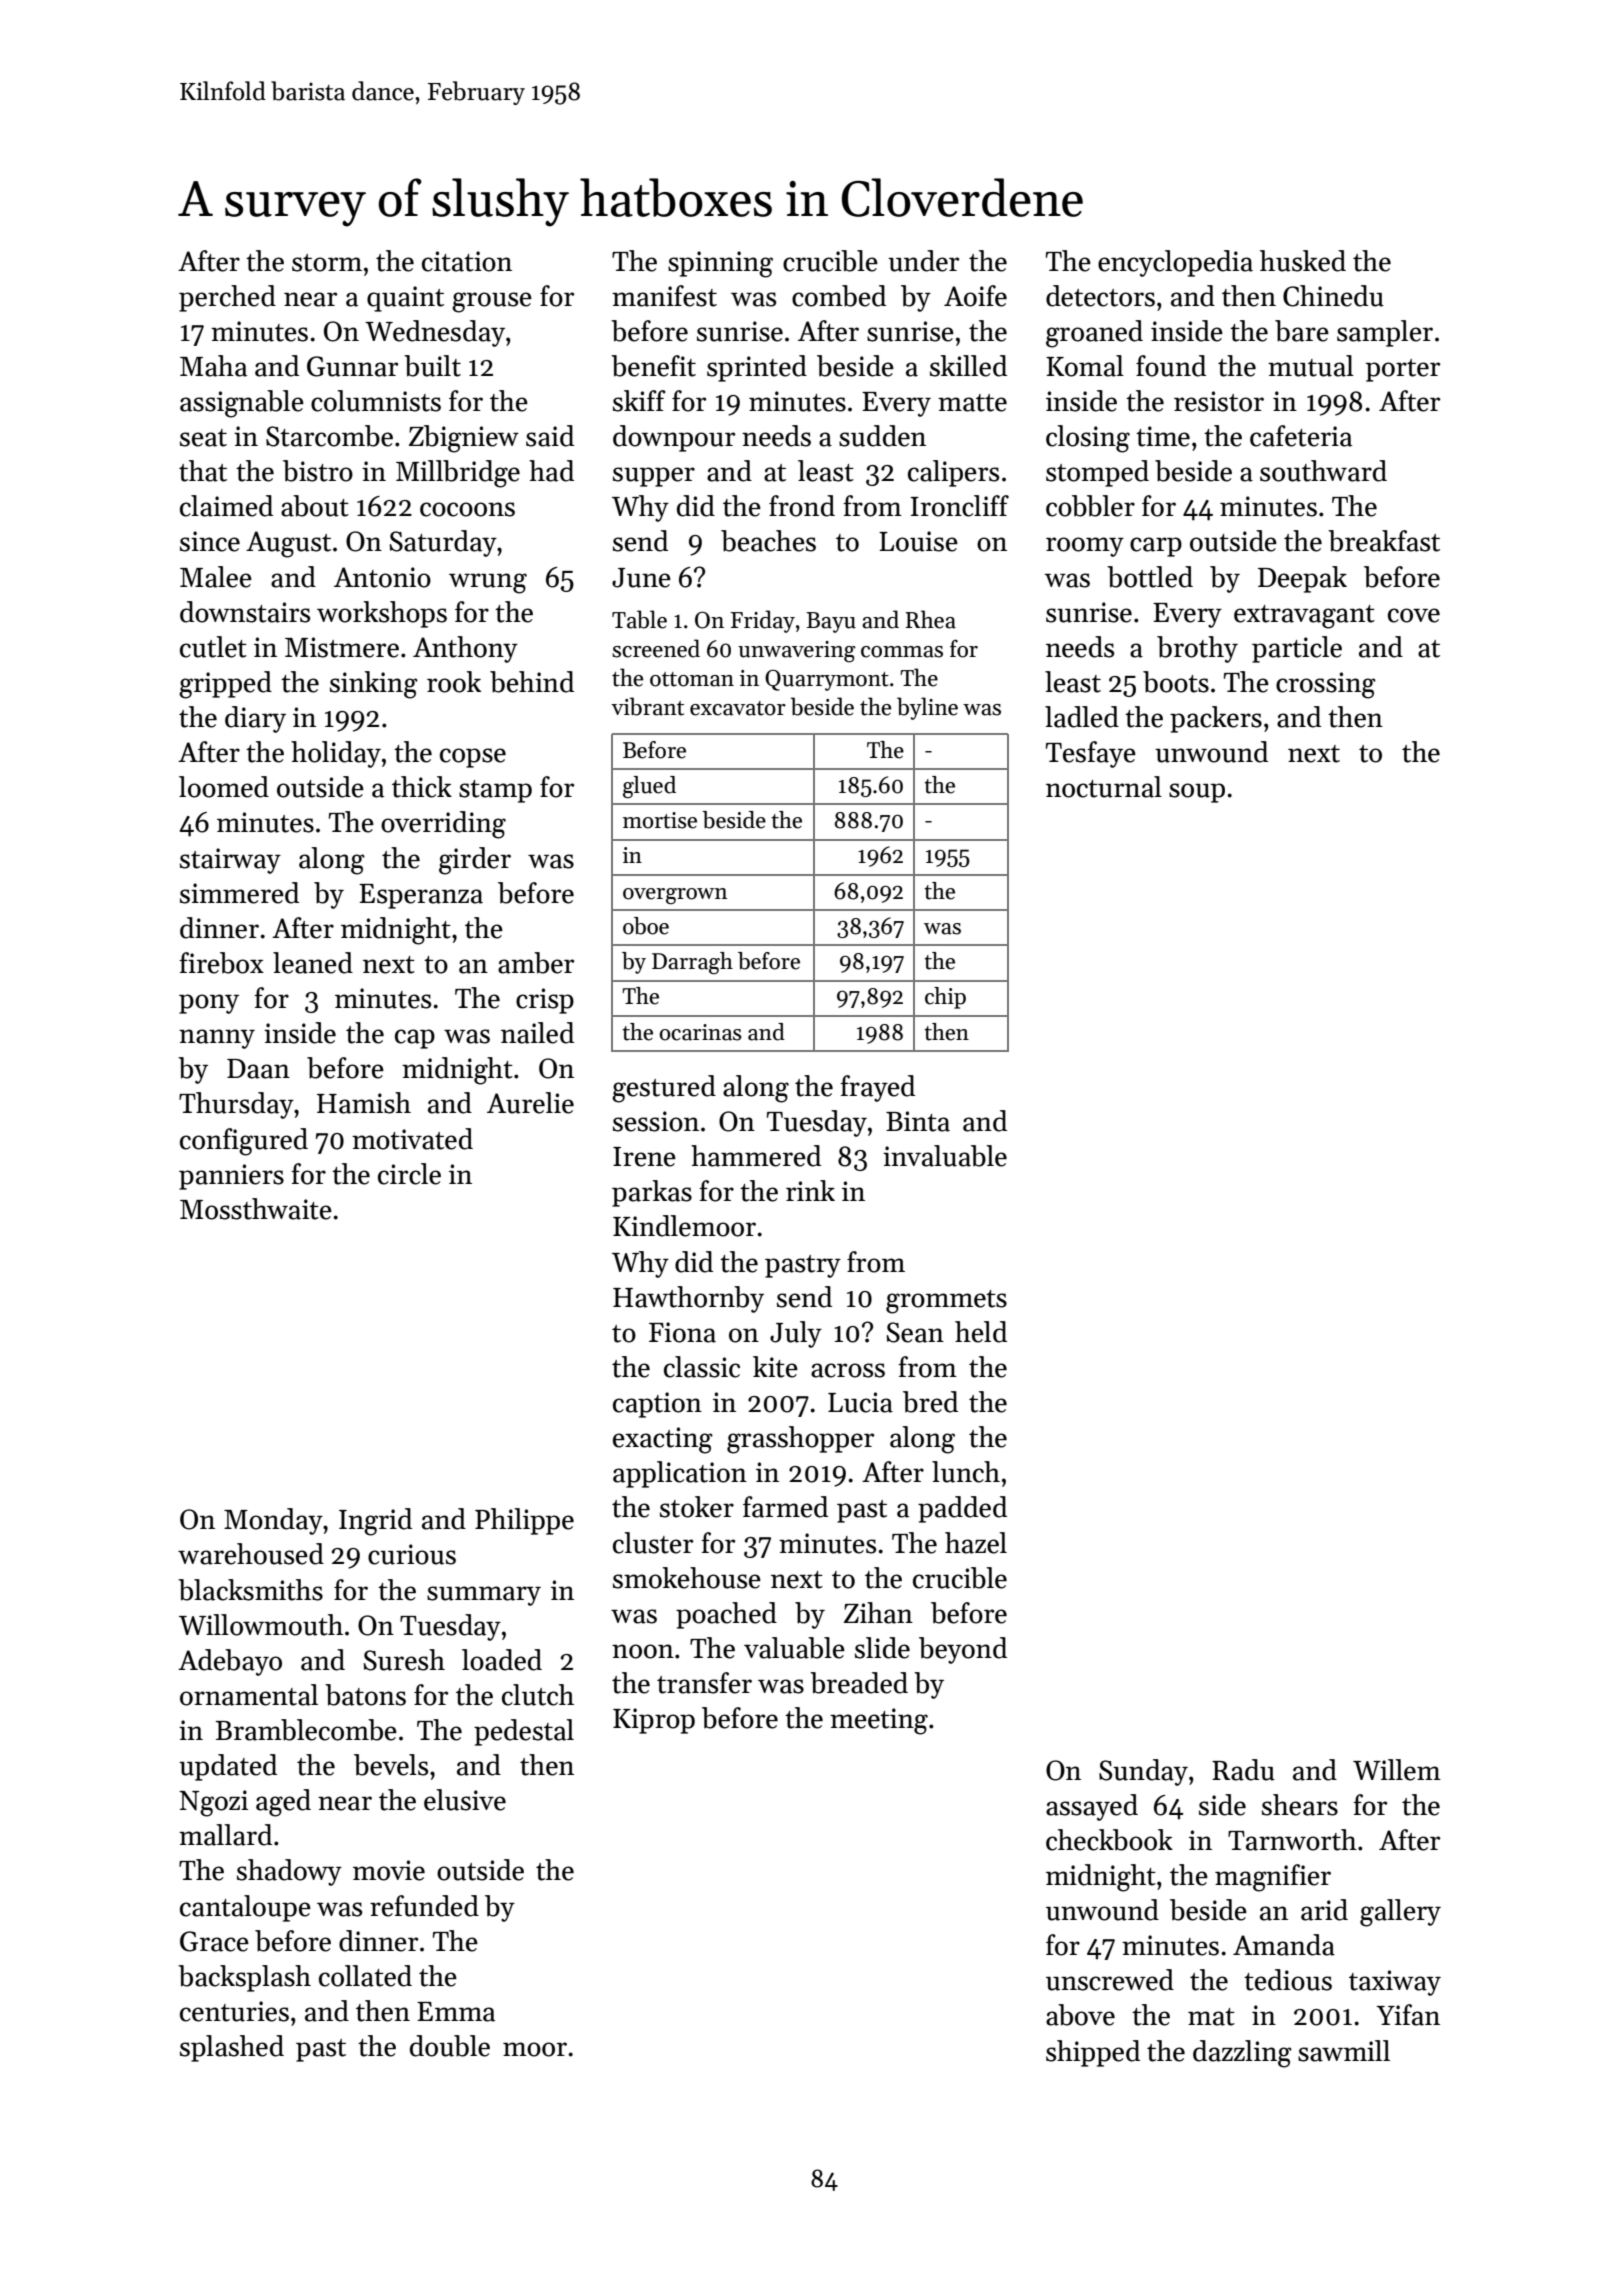 The width and height of the screenshot is (1620, 2292). I want to click on mortise, so click(660, 820).
